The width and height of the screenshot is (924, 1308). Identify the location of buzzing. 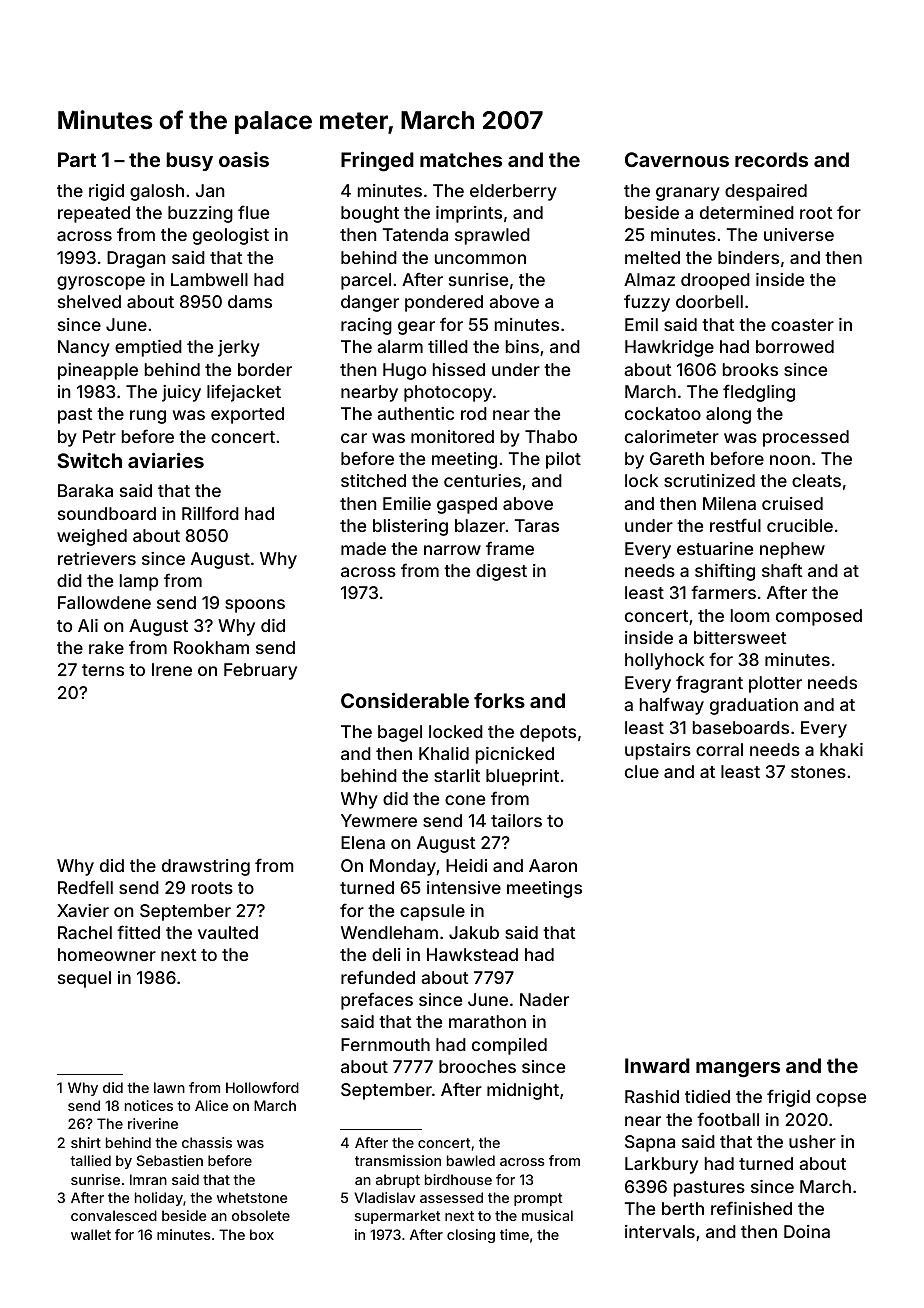
(200, 214).
